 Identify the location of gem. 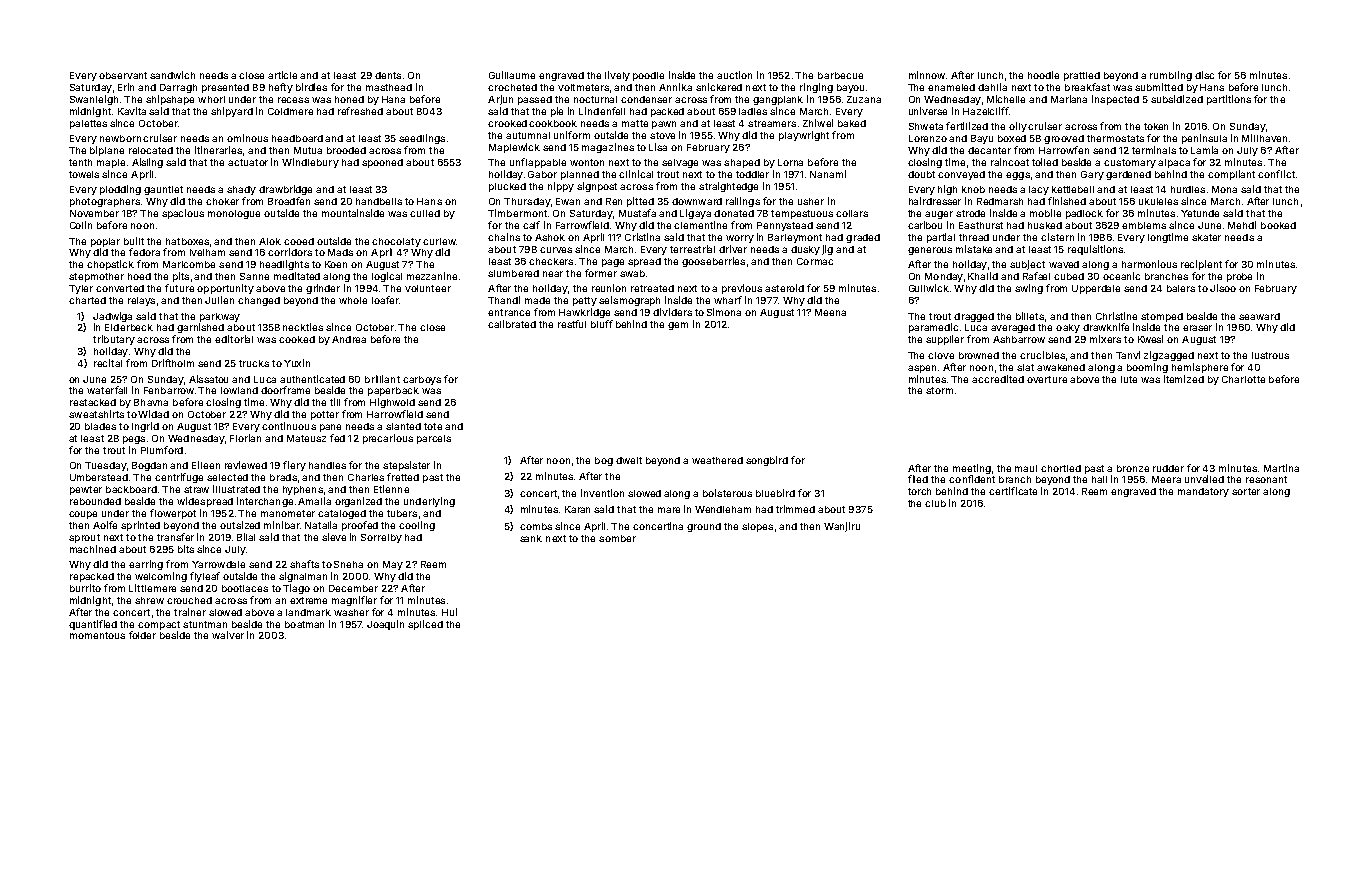
(678, 326).
